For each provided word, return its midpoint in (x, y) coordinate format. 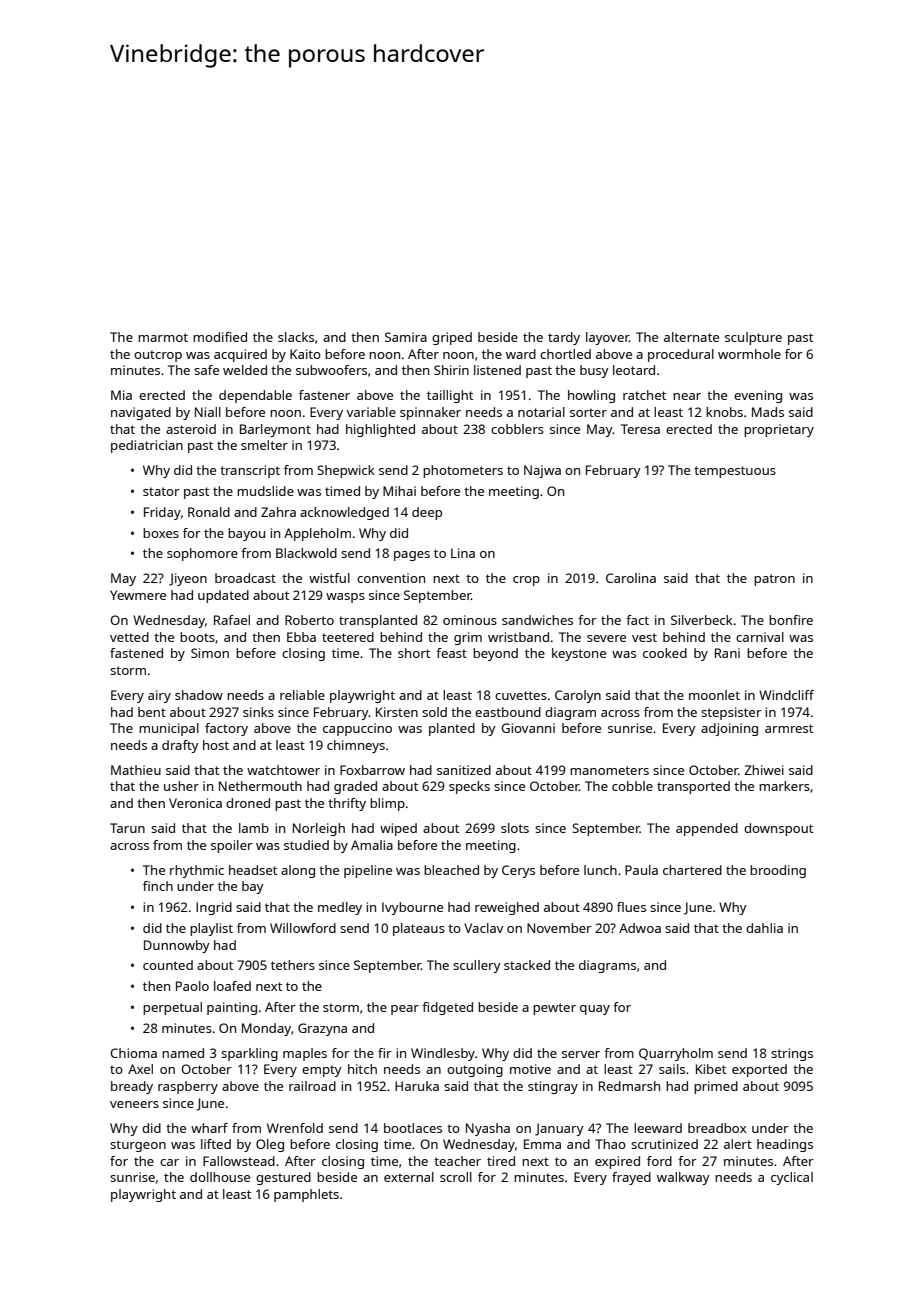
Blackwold (306, 553)
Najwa (542, 471)
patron (774, 580)
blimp (387, 804)
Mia (121, 395)
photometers (463, 471)
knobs (724, 412)
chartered (692, 870)
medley (340, 908)
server (581, 1054)
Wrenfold (295, 1128)
